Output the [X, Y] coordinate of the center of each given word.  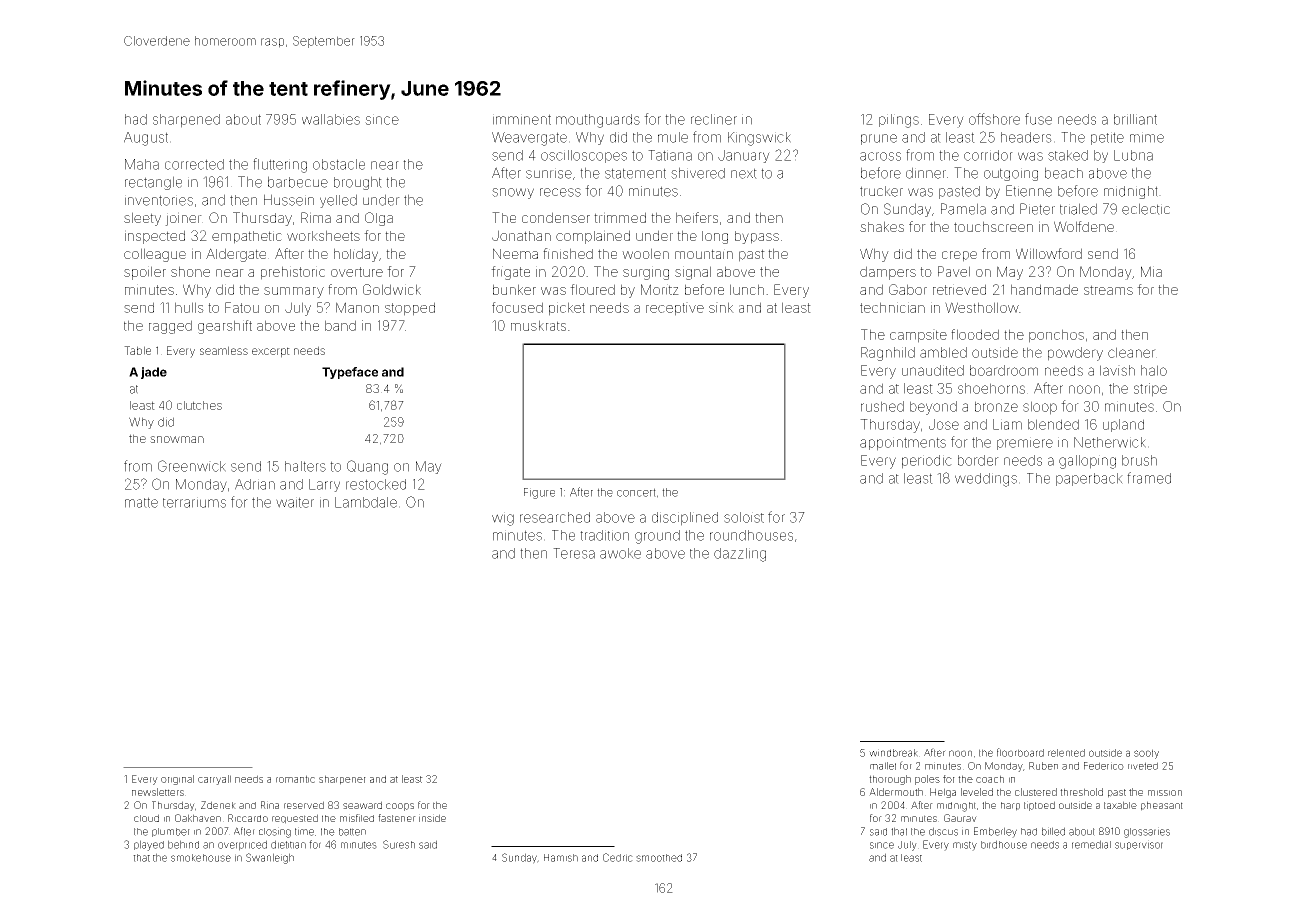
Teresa [574, 553]
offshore [994, 119]
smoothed [659, 858]
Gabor [908, 289]
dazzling [740, 555]
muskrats [538, 325]
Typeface [350, 373]
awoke [620, 553]
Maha [142, 164]
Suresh [399, 844]
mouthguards [598, 121]
